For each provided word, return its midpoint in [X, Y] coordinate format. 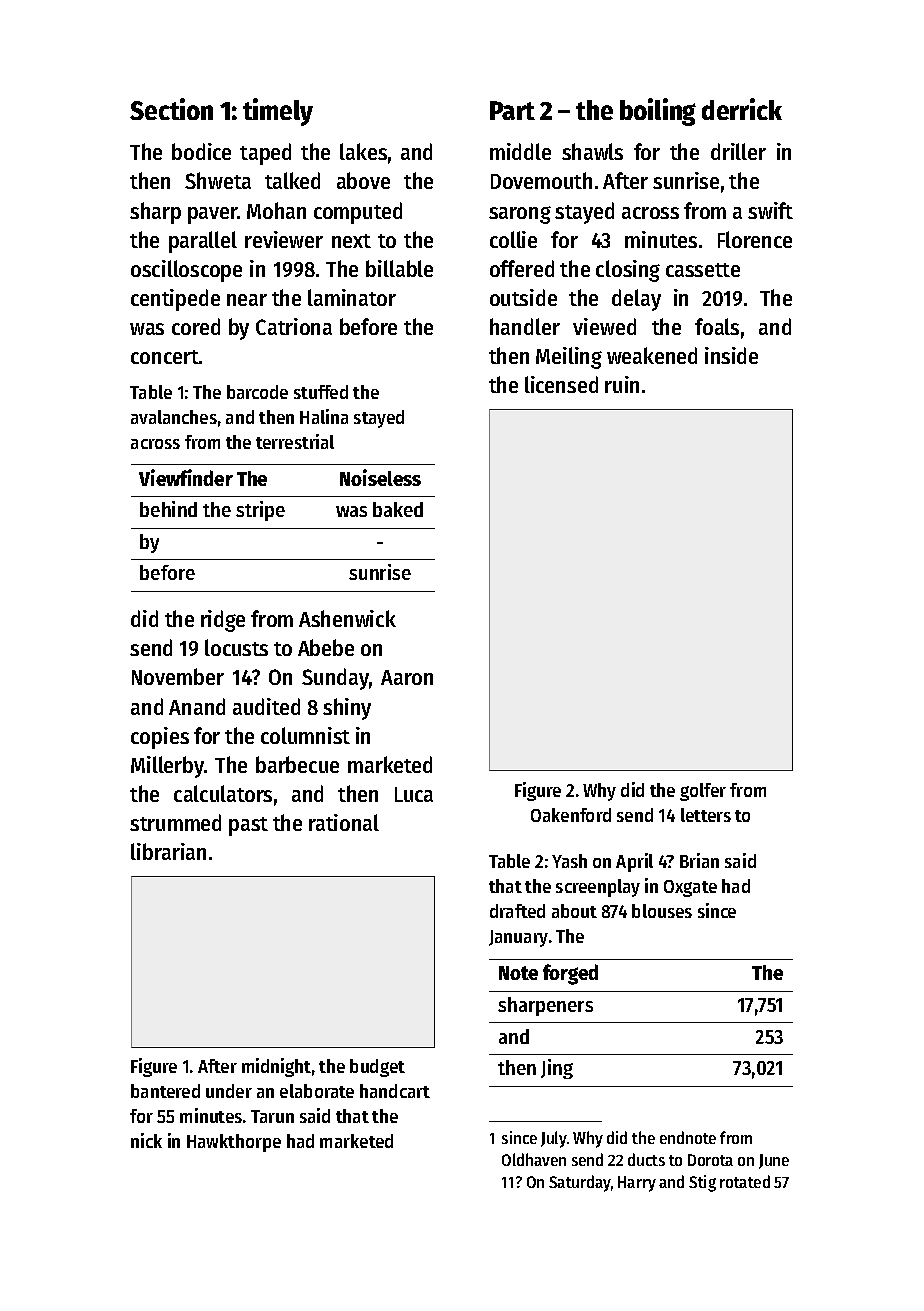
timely [278, 112]
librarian [168, 851]
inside [731, 355]
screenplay [598, 888]
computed [358, 213]
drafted [517, 911]
